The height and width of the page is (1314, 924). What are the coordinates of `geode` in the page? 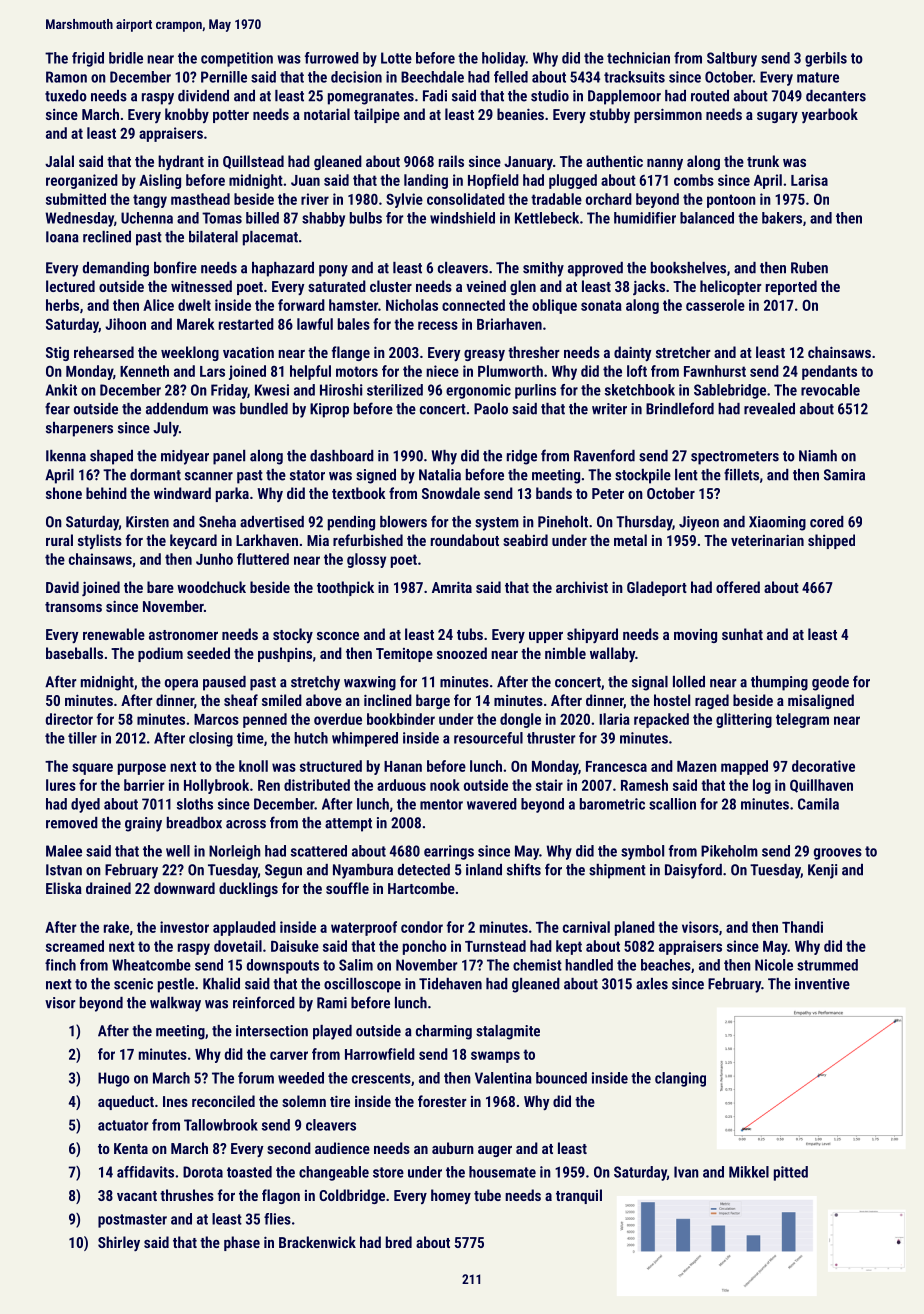 It's located at (830, 683).
